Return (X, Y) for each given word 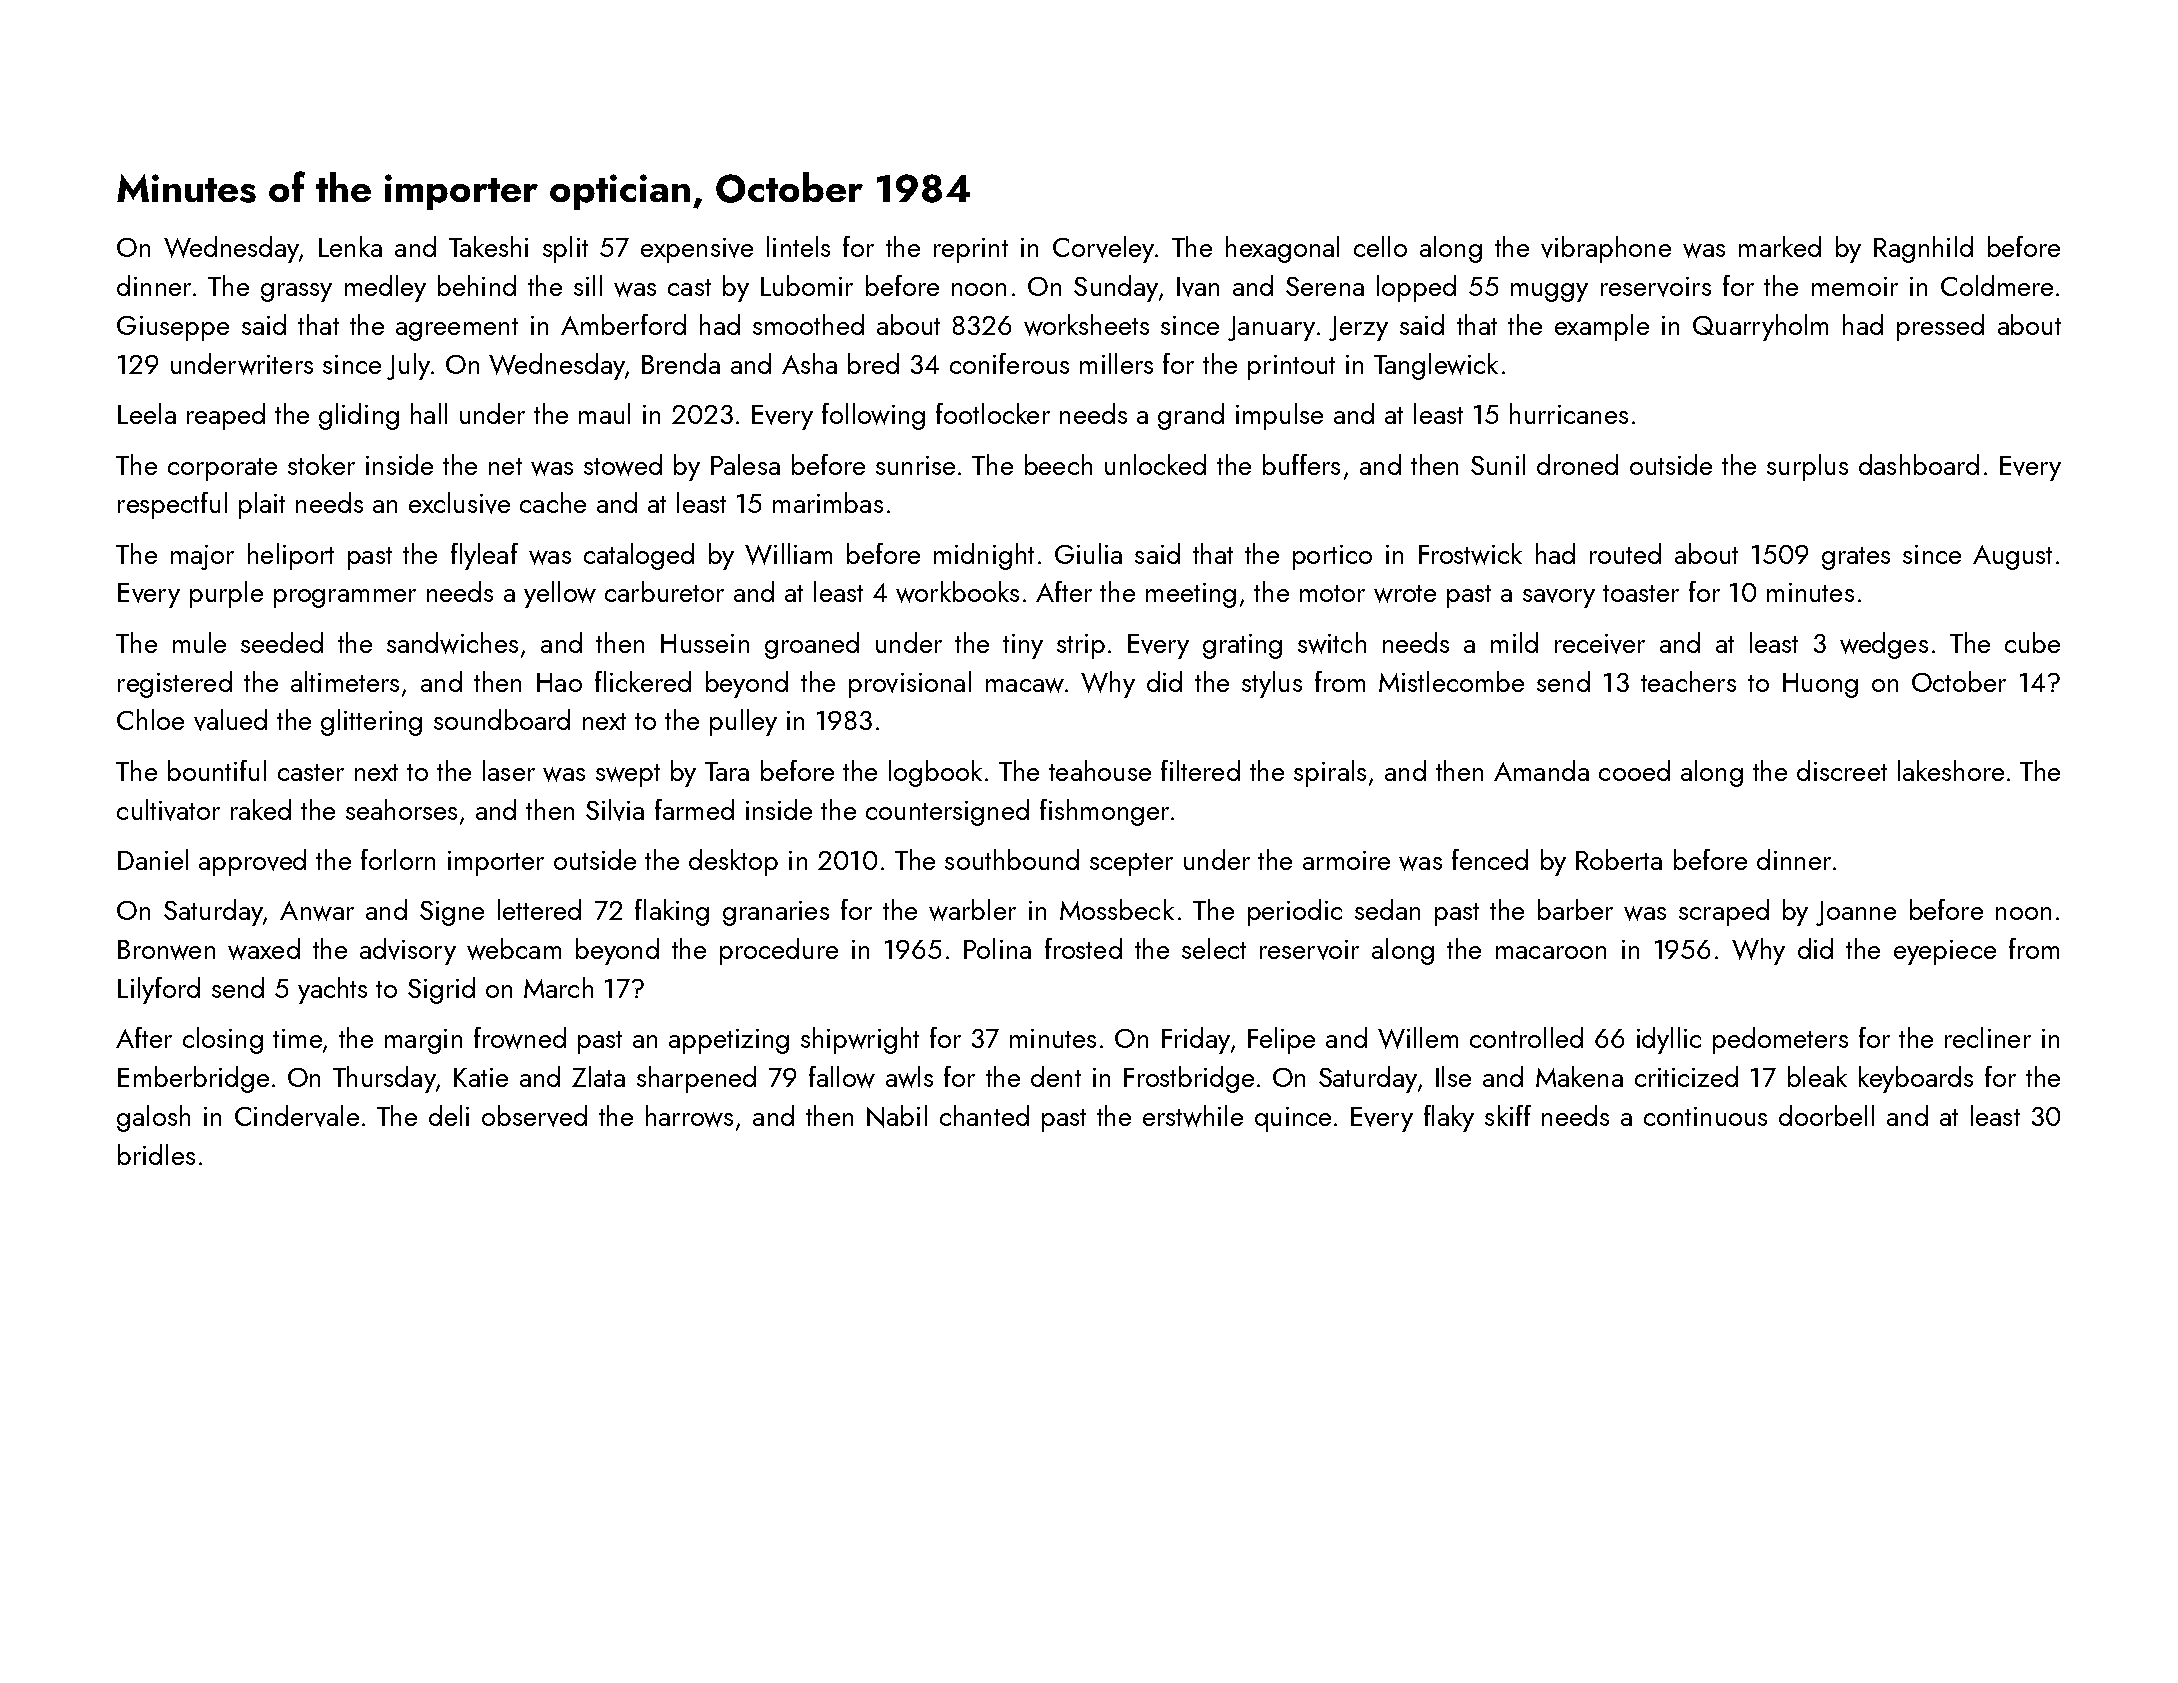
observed (534, 1116)
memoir (1855, 286)
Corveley (1103, 249)
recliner (1988, 1037)
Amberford (623, 324)
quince (1293, 1119)
